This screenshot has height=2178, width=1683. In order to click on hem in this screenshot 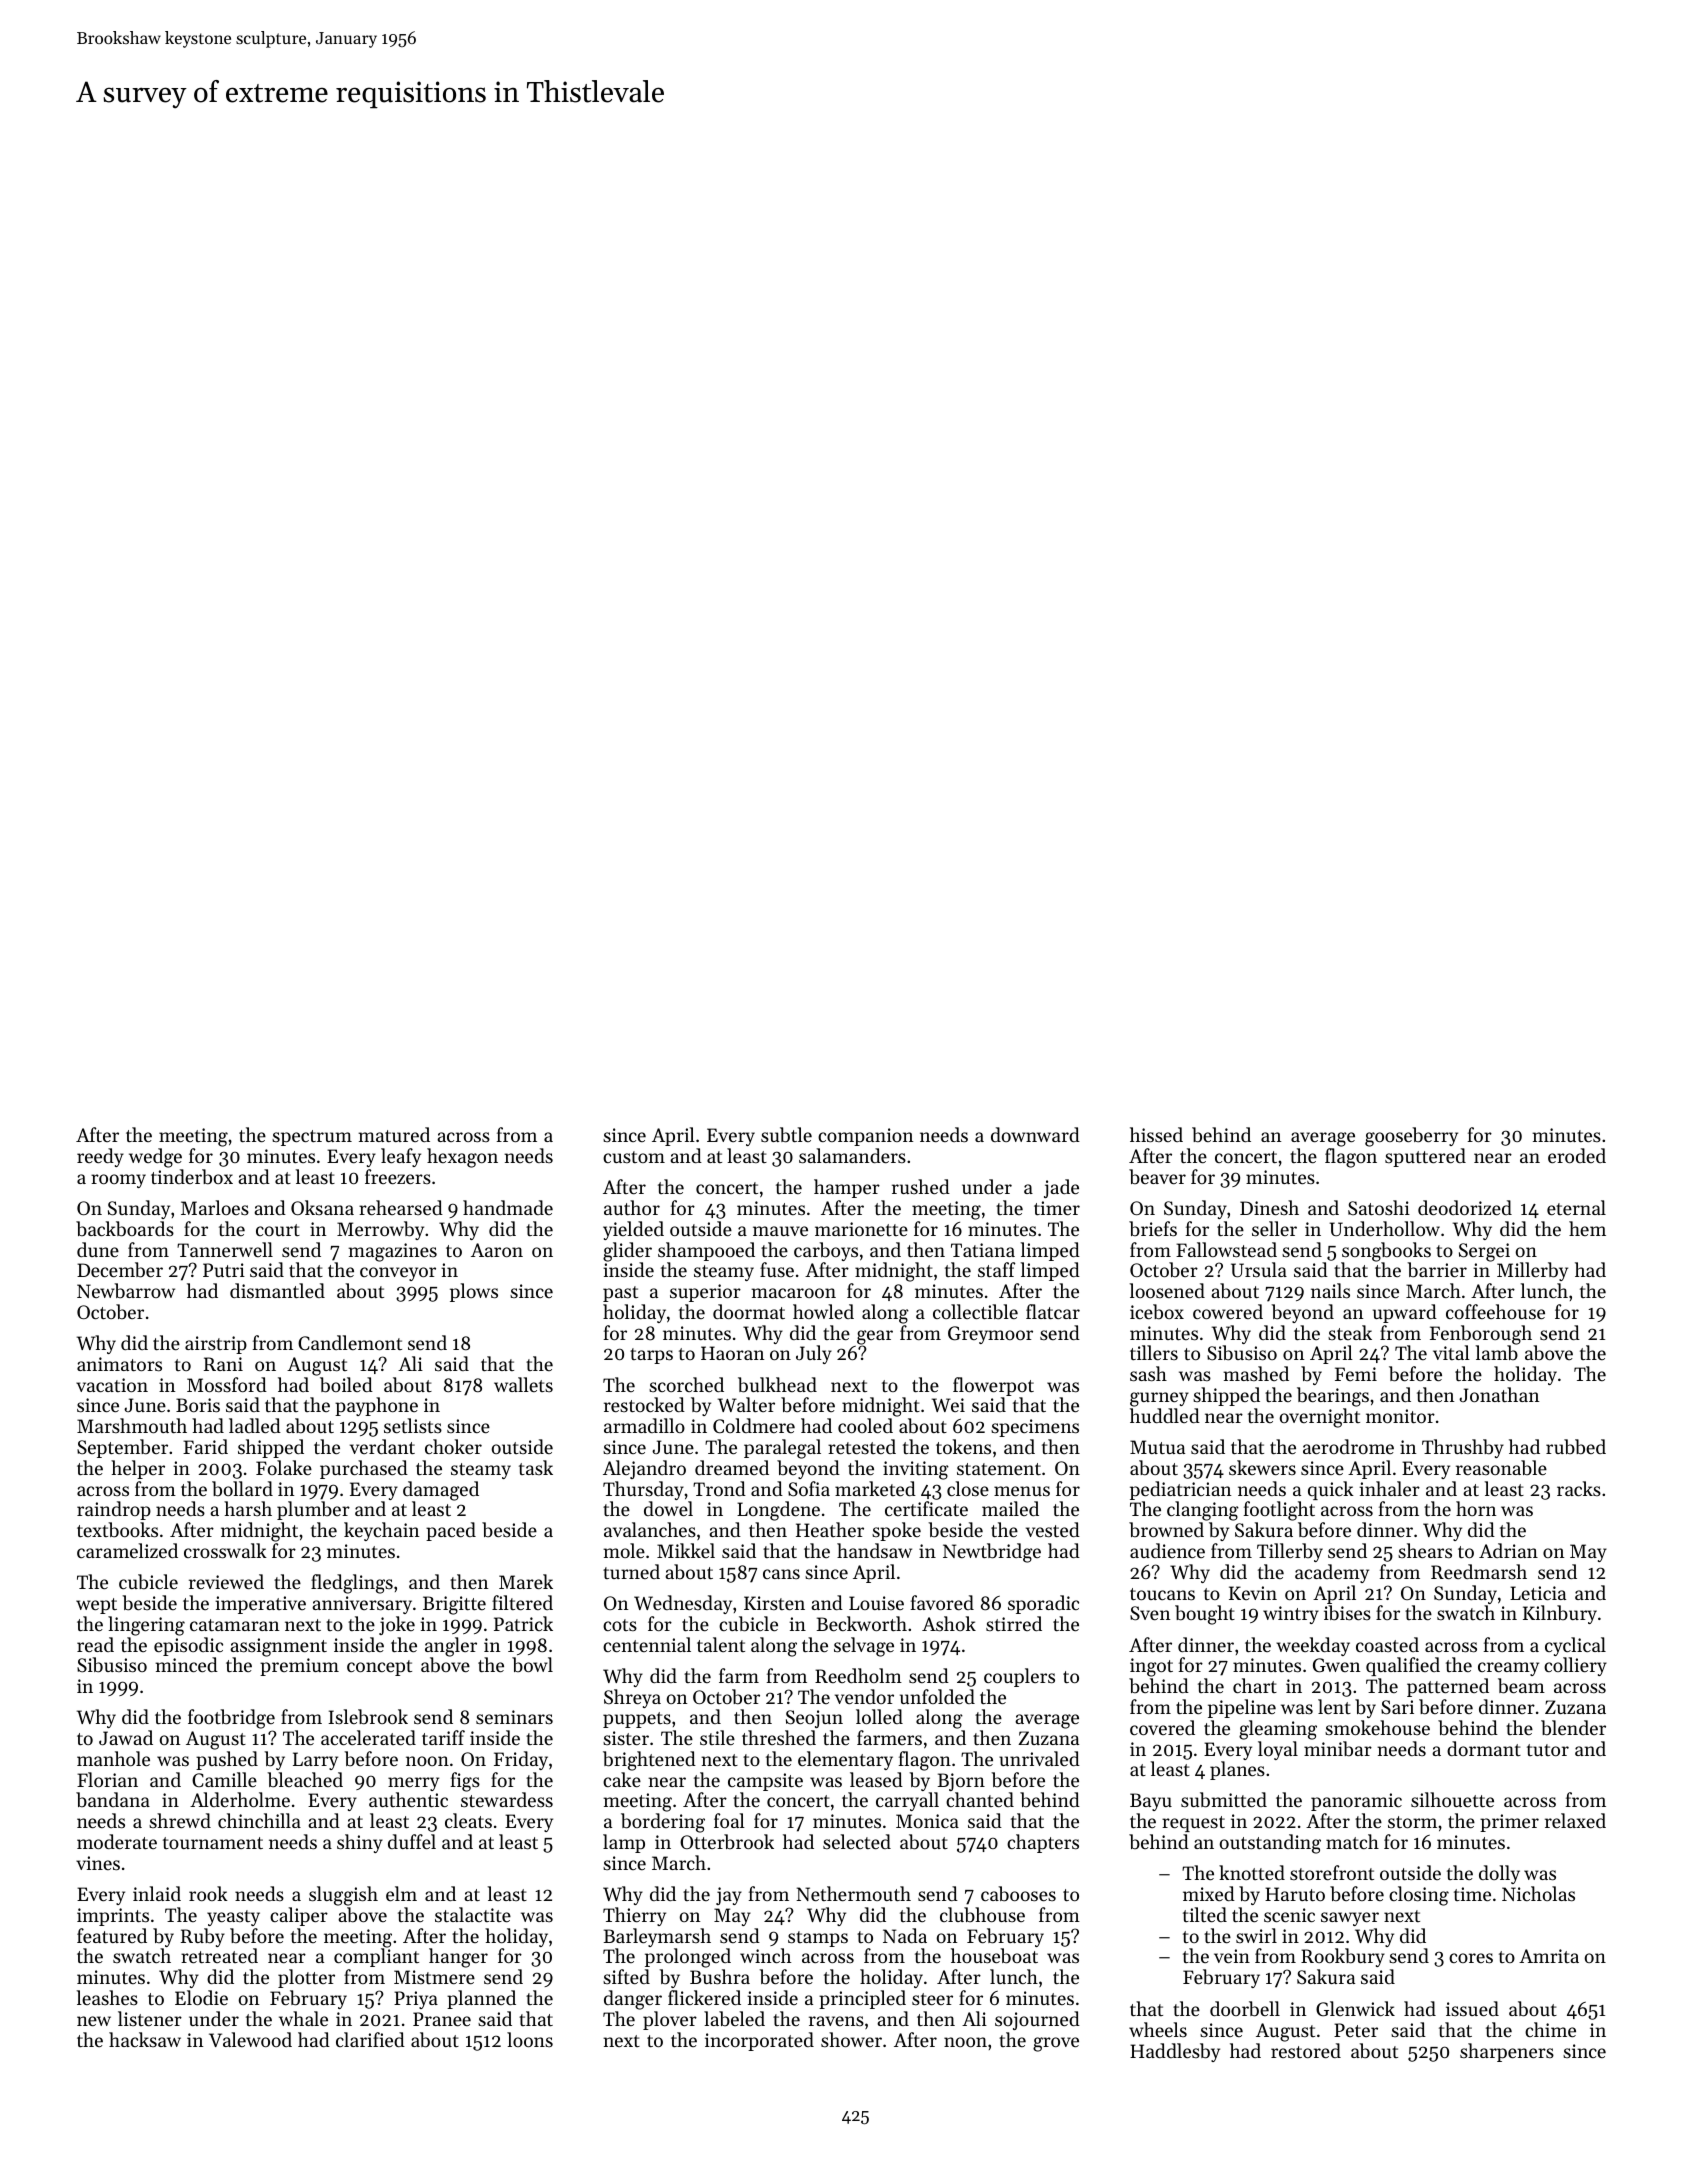, I will do `click(1587, 1228)`.
